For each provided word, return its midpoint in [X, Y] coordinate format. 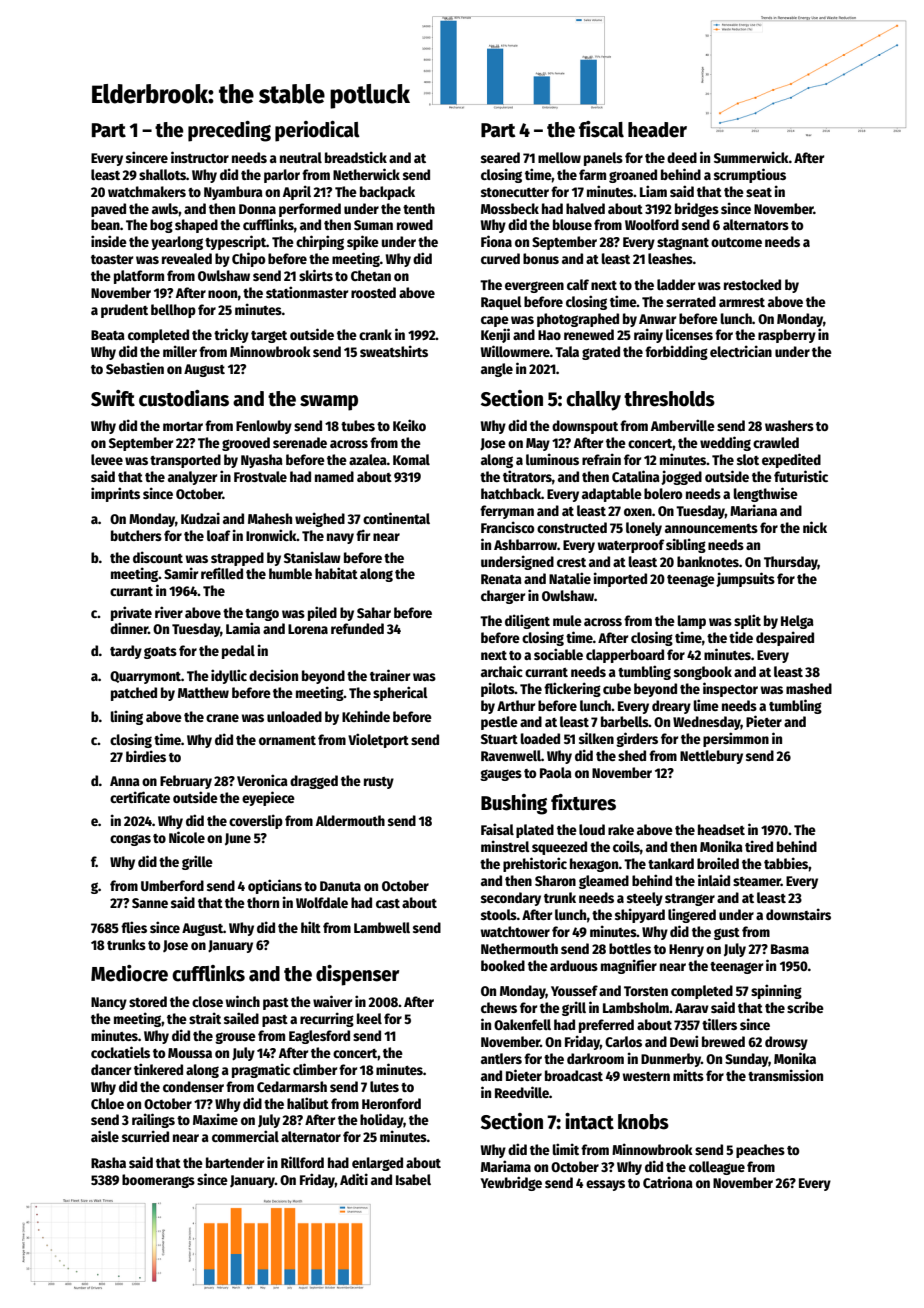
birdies [146, 756]
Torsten [646, 991]
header [657, 130]
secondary [511, 899]
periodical [317, 131]
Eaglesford [319, 1037]
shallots [162, 174]
